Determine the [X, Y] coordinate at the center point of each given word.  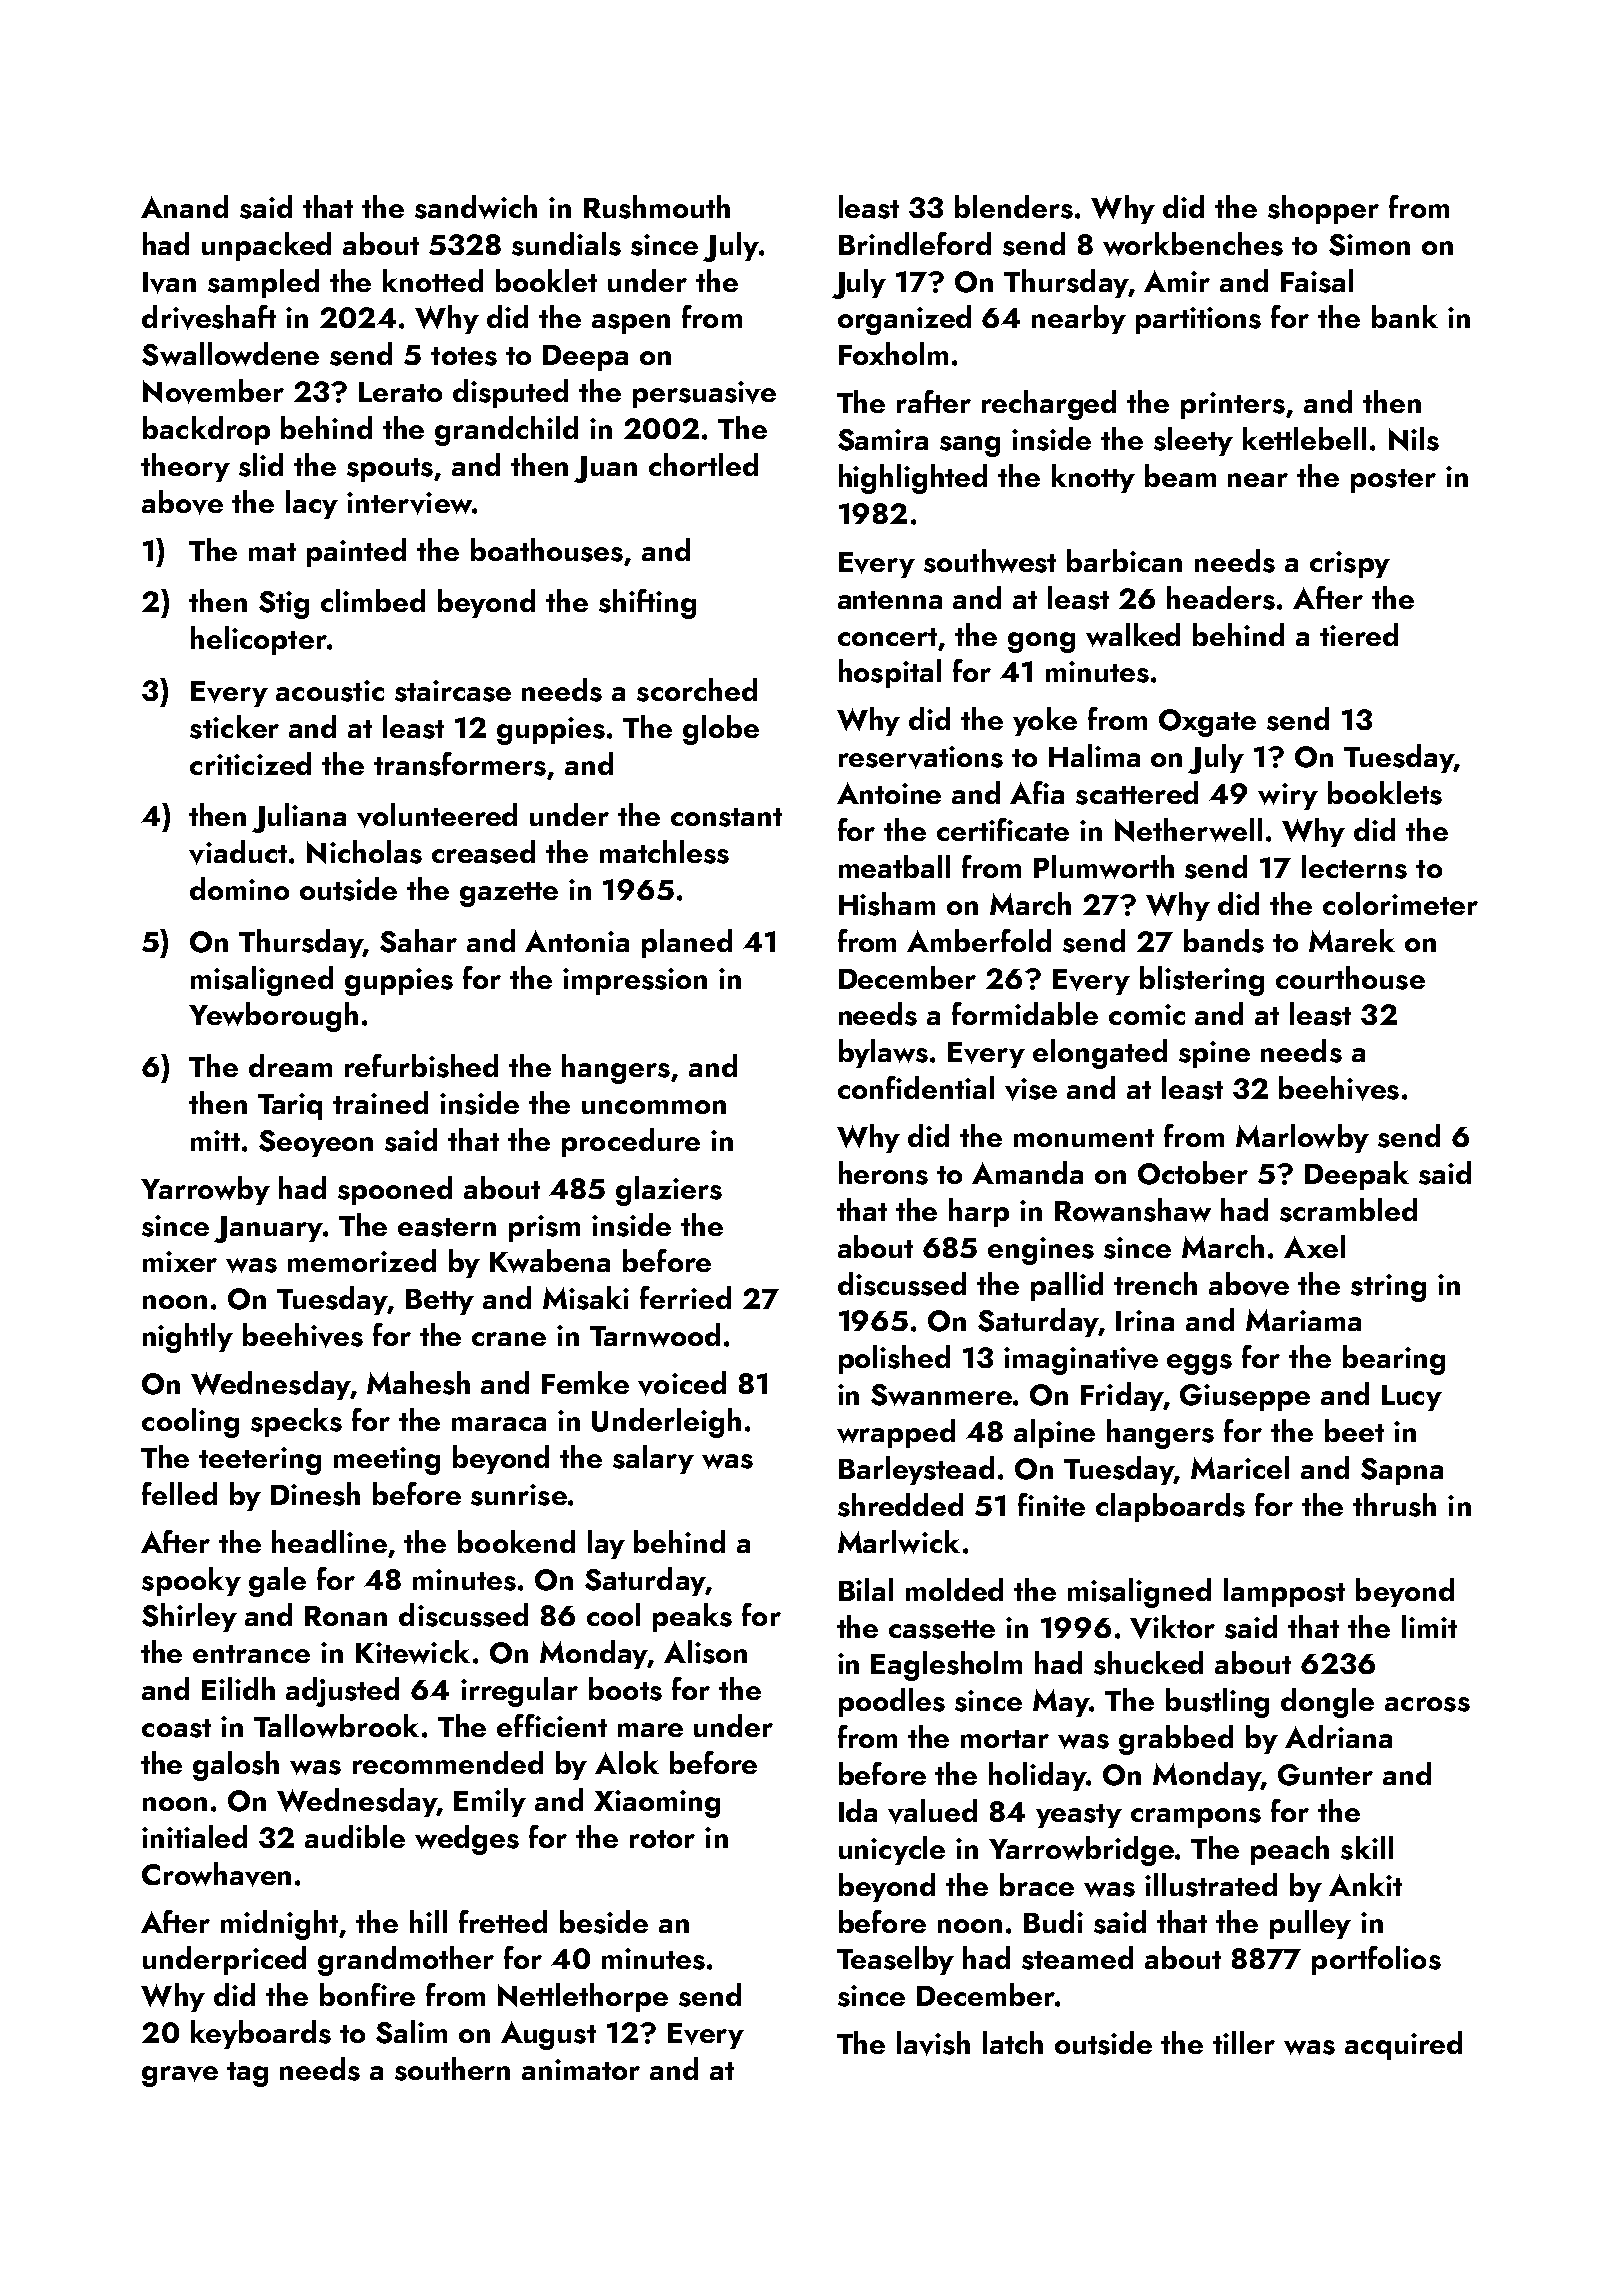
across [1427, 1704]
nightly [188, 1338]
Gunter [1325, 1775]
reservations [921, 757]
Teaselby [895, 1960]
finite [1051, 1504]
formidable [1025, 1013]
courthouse [1350, 978]
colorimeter [1400, 903]
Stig [284, 605]
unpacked [266, 246]
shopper [1323, 209]
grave [180, 2076]
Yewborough [273, 1017]
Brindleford [915, 243]
